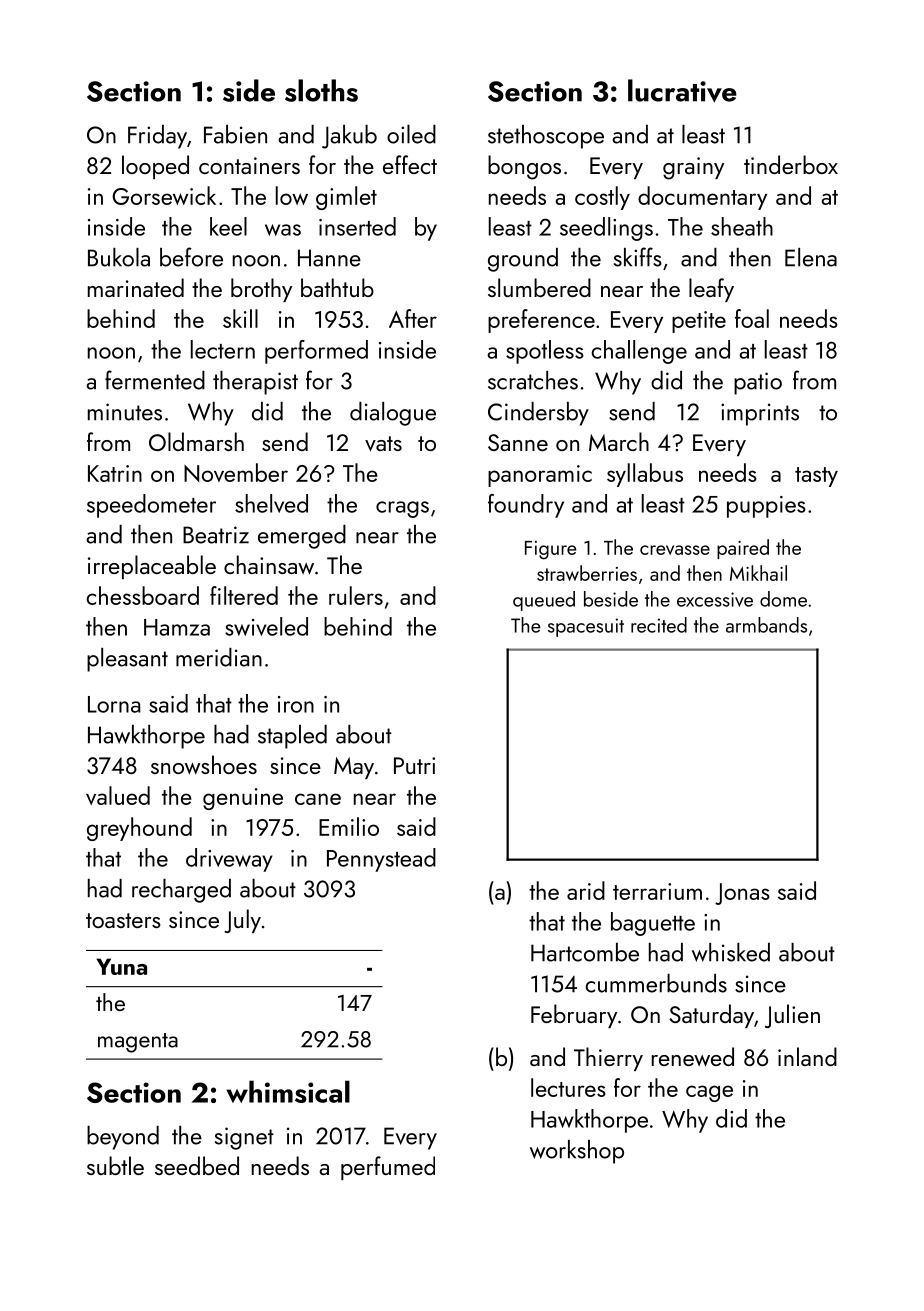 This document has width=924, height=1311. What do you see at coordinates (568, 1087) in the document?
I see `lectures` at bounding box center [568, 1087].
